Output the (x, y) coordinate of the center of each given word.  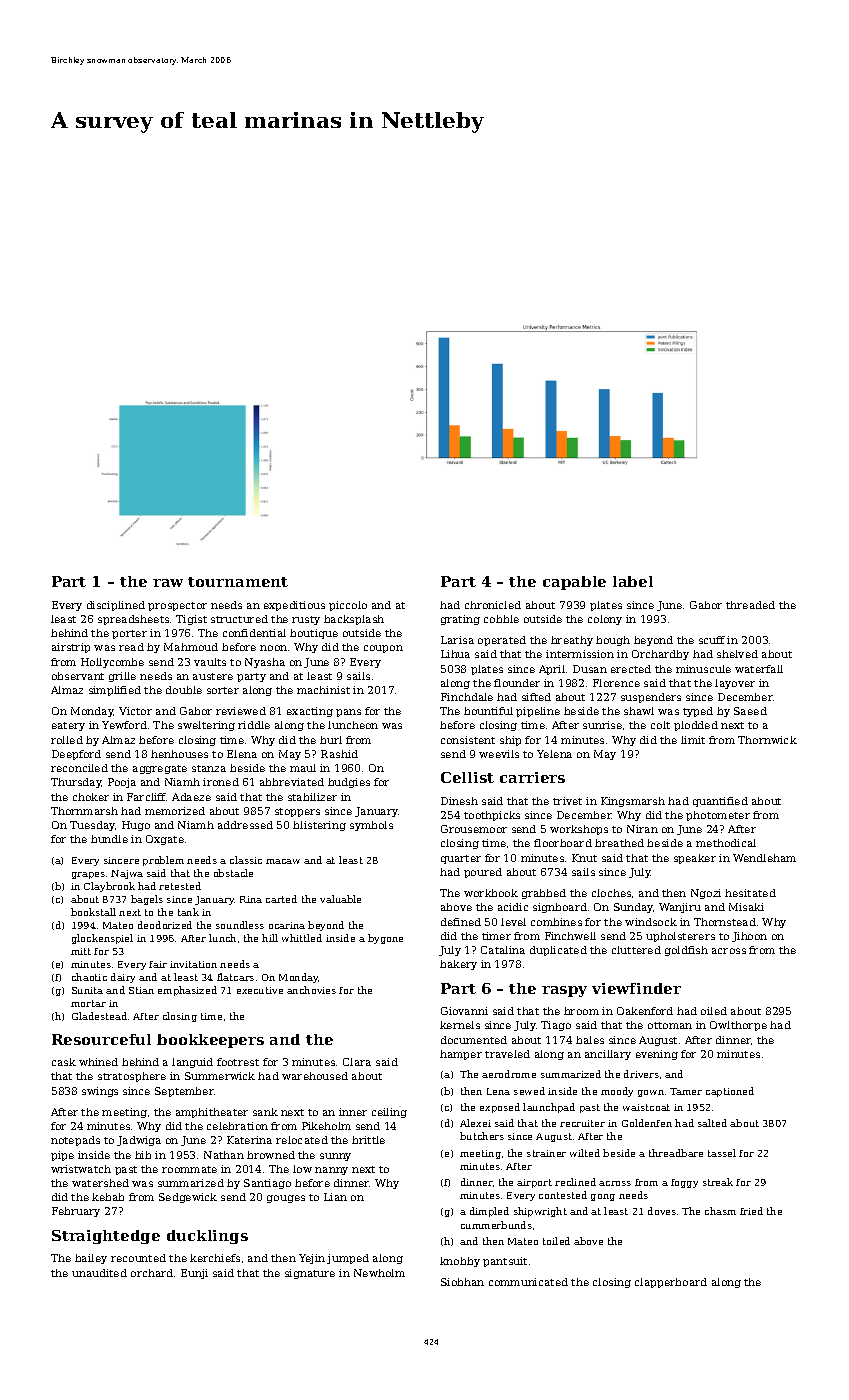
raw (168, 583)
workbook (491, 893)
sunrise (602, 725)
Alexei (475, 1123)
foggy (684, 1183)
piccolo (348, 606)
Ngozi (706, 894)
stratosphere (132, 1077)
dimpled (489, 1212)
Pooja (122, 783)
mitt (81, 951)
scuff (712, 640)
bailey (91, 1259)
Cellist (467, 777)
